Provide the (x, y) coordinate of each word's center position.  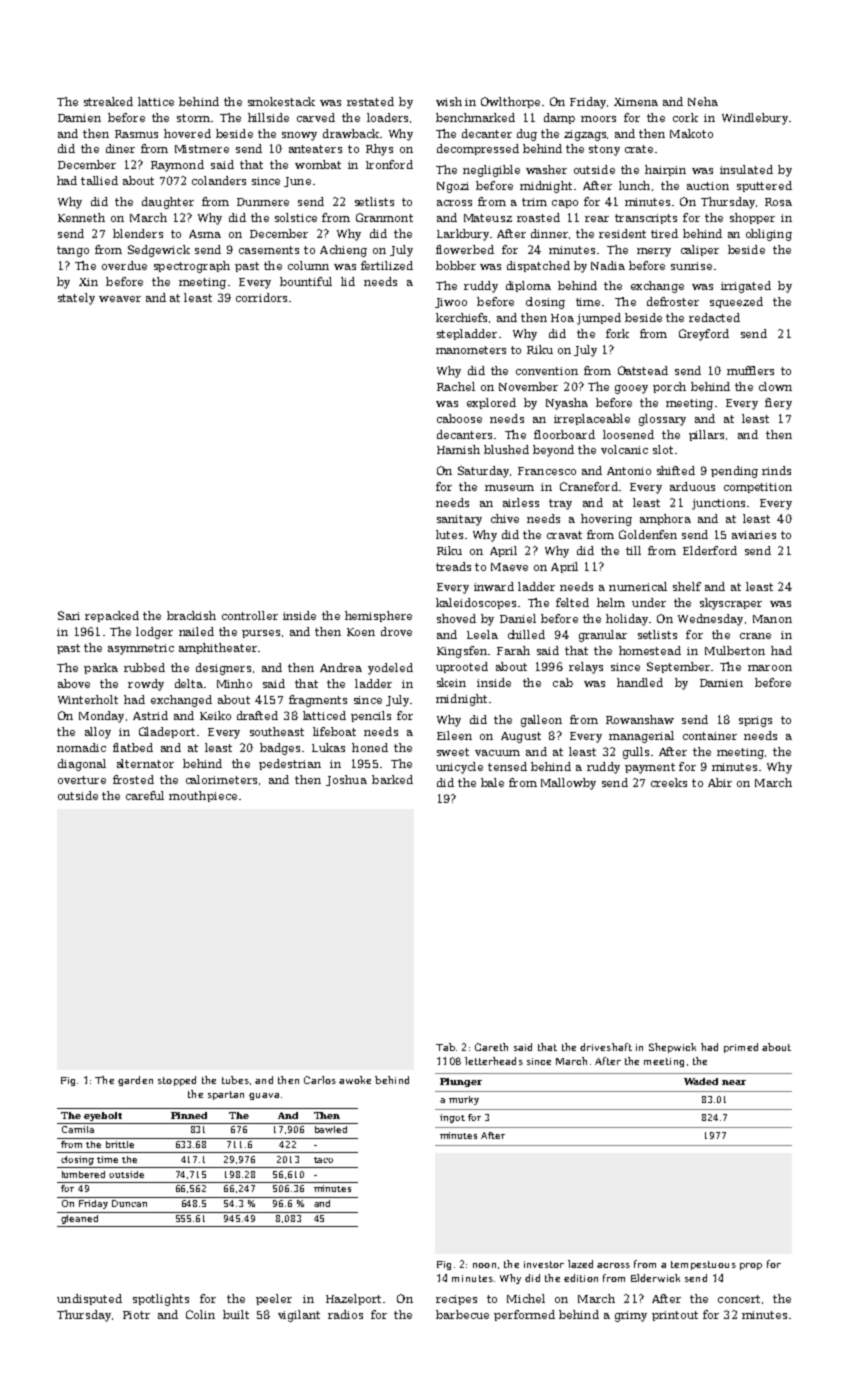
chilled (526, 634)
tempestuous (703, 1265)
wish (449, 101)
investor (544, 1264)
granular (603, 636)
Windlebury (755, 119)
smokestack (281, 101)
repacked (112, 616)
